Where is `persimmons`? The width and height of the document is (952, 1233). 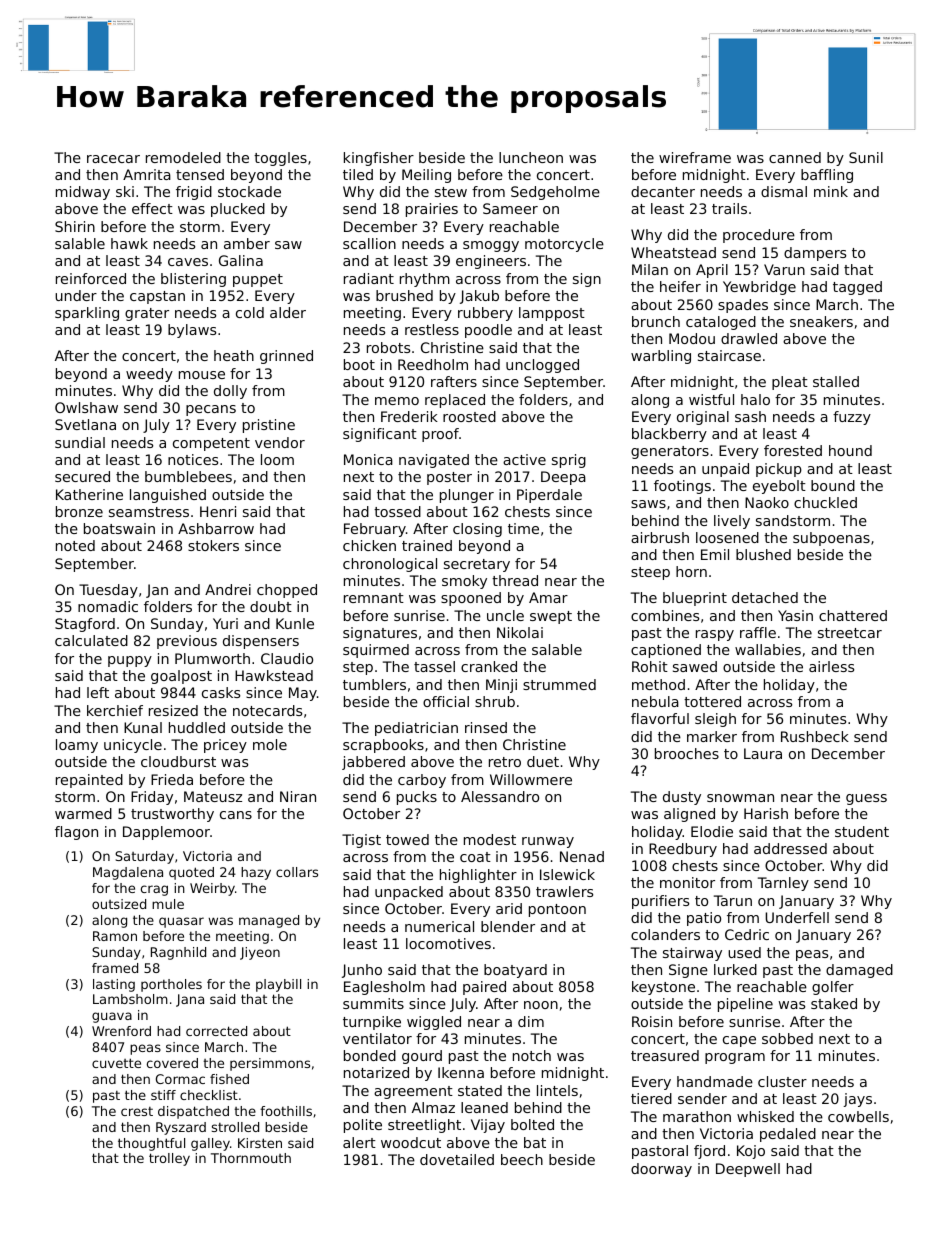
persimmons is located at coordinates (270, 1064).
